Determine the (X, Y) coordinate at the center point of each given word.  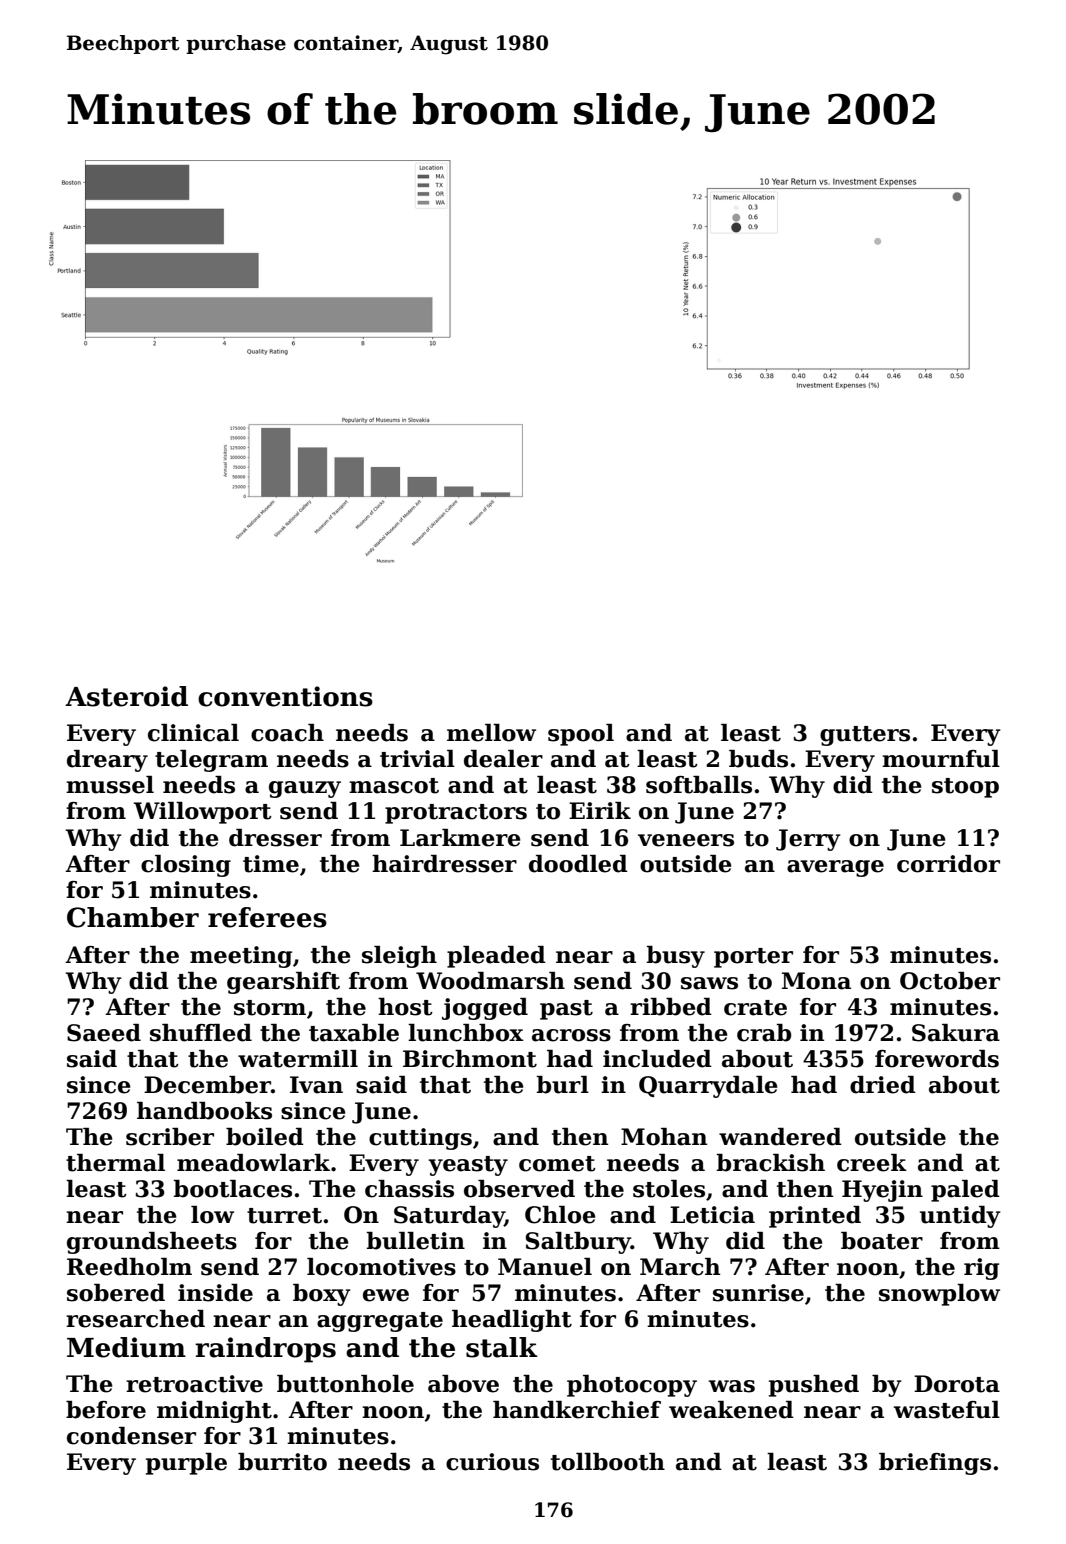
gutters (865, 736)
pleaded (496, 957)
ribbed (671, 1007)
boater (882, 1241)
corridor (948, 864)
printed (815, 1217)
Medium (126, 1347)
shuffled (201, 1033)
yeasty (468, 1166)
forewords (937, 1059)
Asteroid (126, 696)
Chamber (133, 917)
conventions (285, 696)
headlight (512, 1321)
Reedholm (129, 1267)
